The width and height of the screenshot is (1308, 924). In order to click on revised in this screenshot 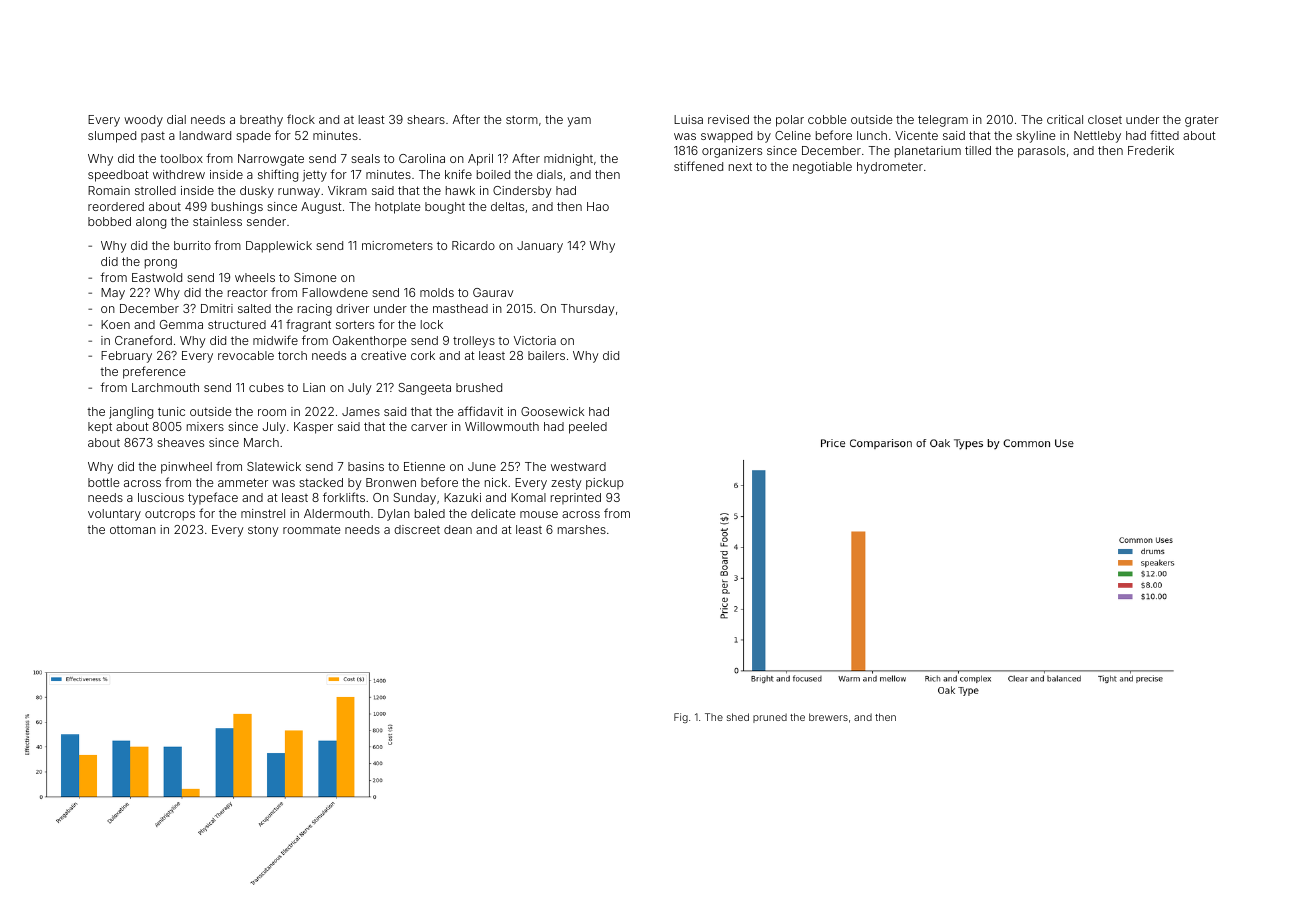, I will do `click(728, 119)`.
